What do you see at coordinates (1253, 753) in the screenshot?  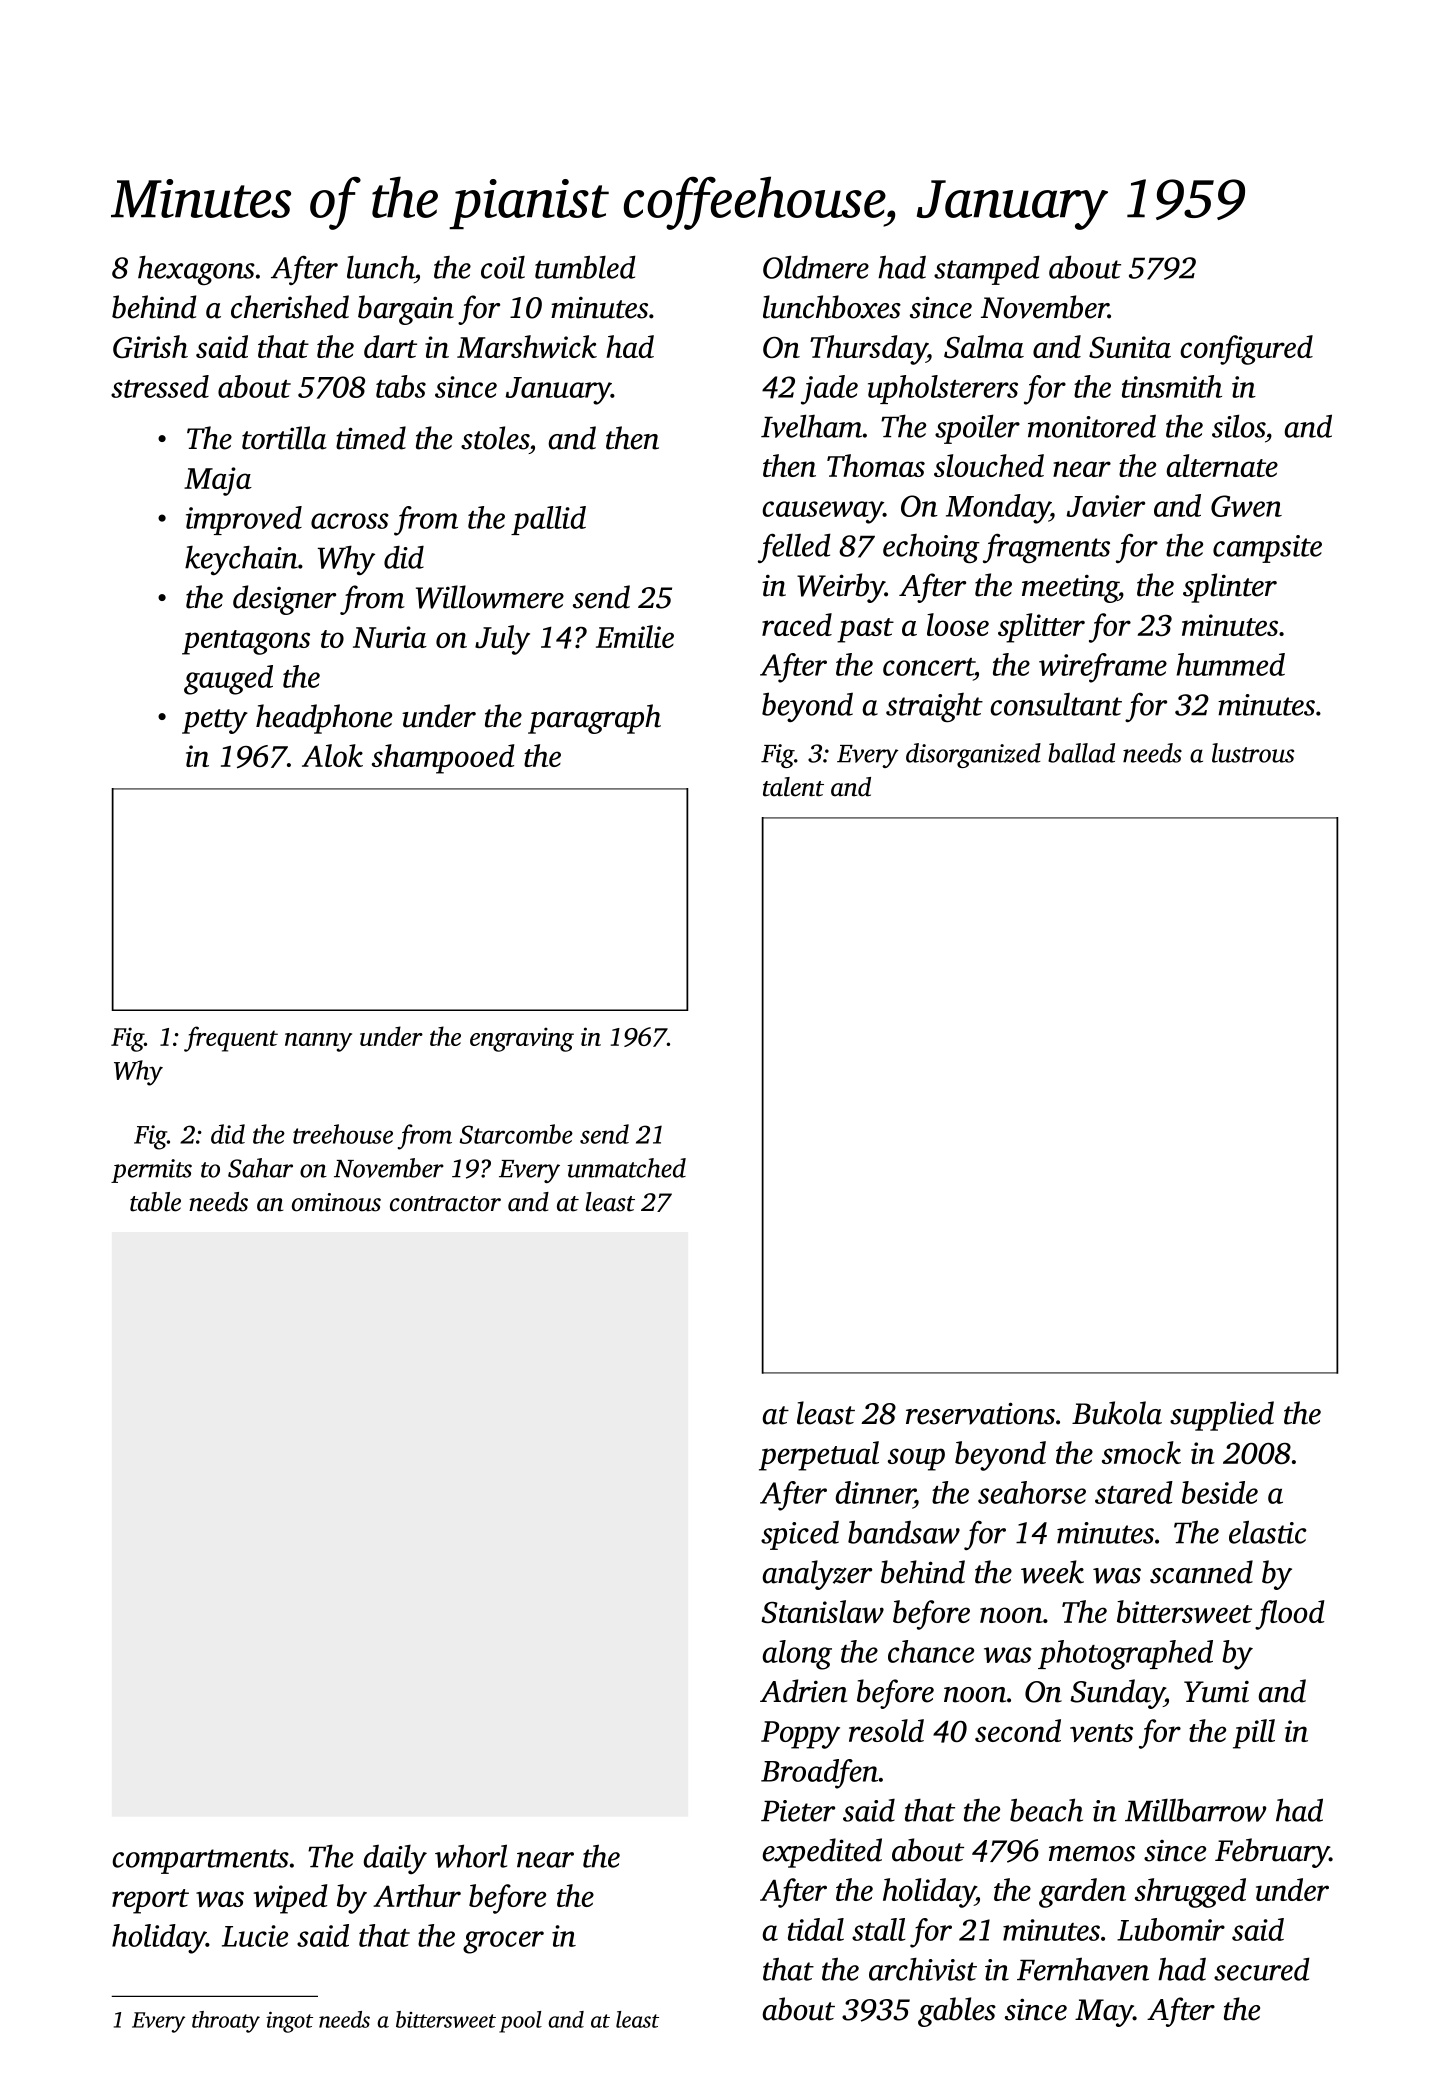 I see `lustrous` at bounding box center [1253, 753].
